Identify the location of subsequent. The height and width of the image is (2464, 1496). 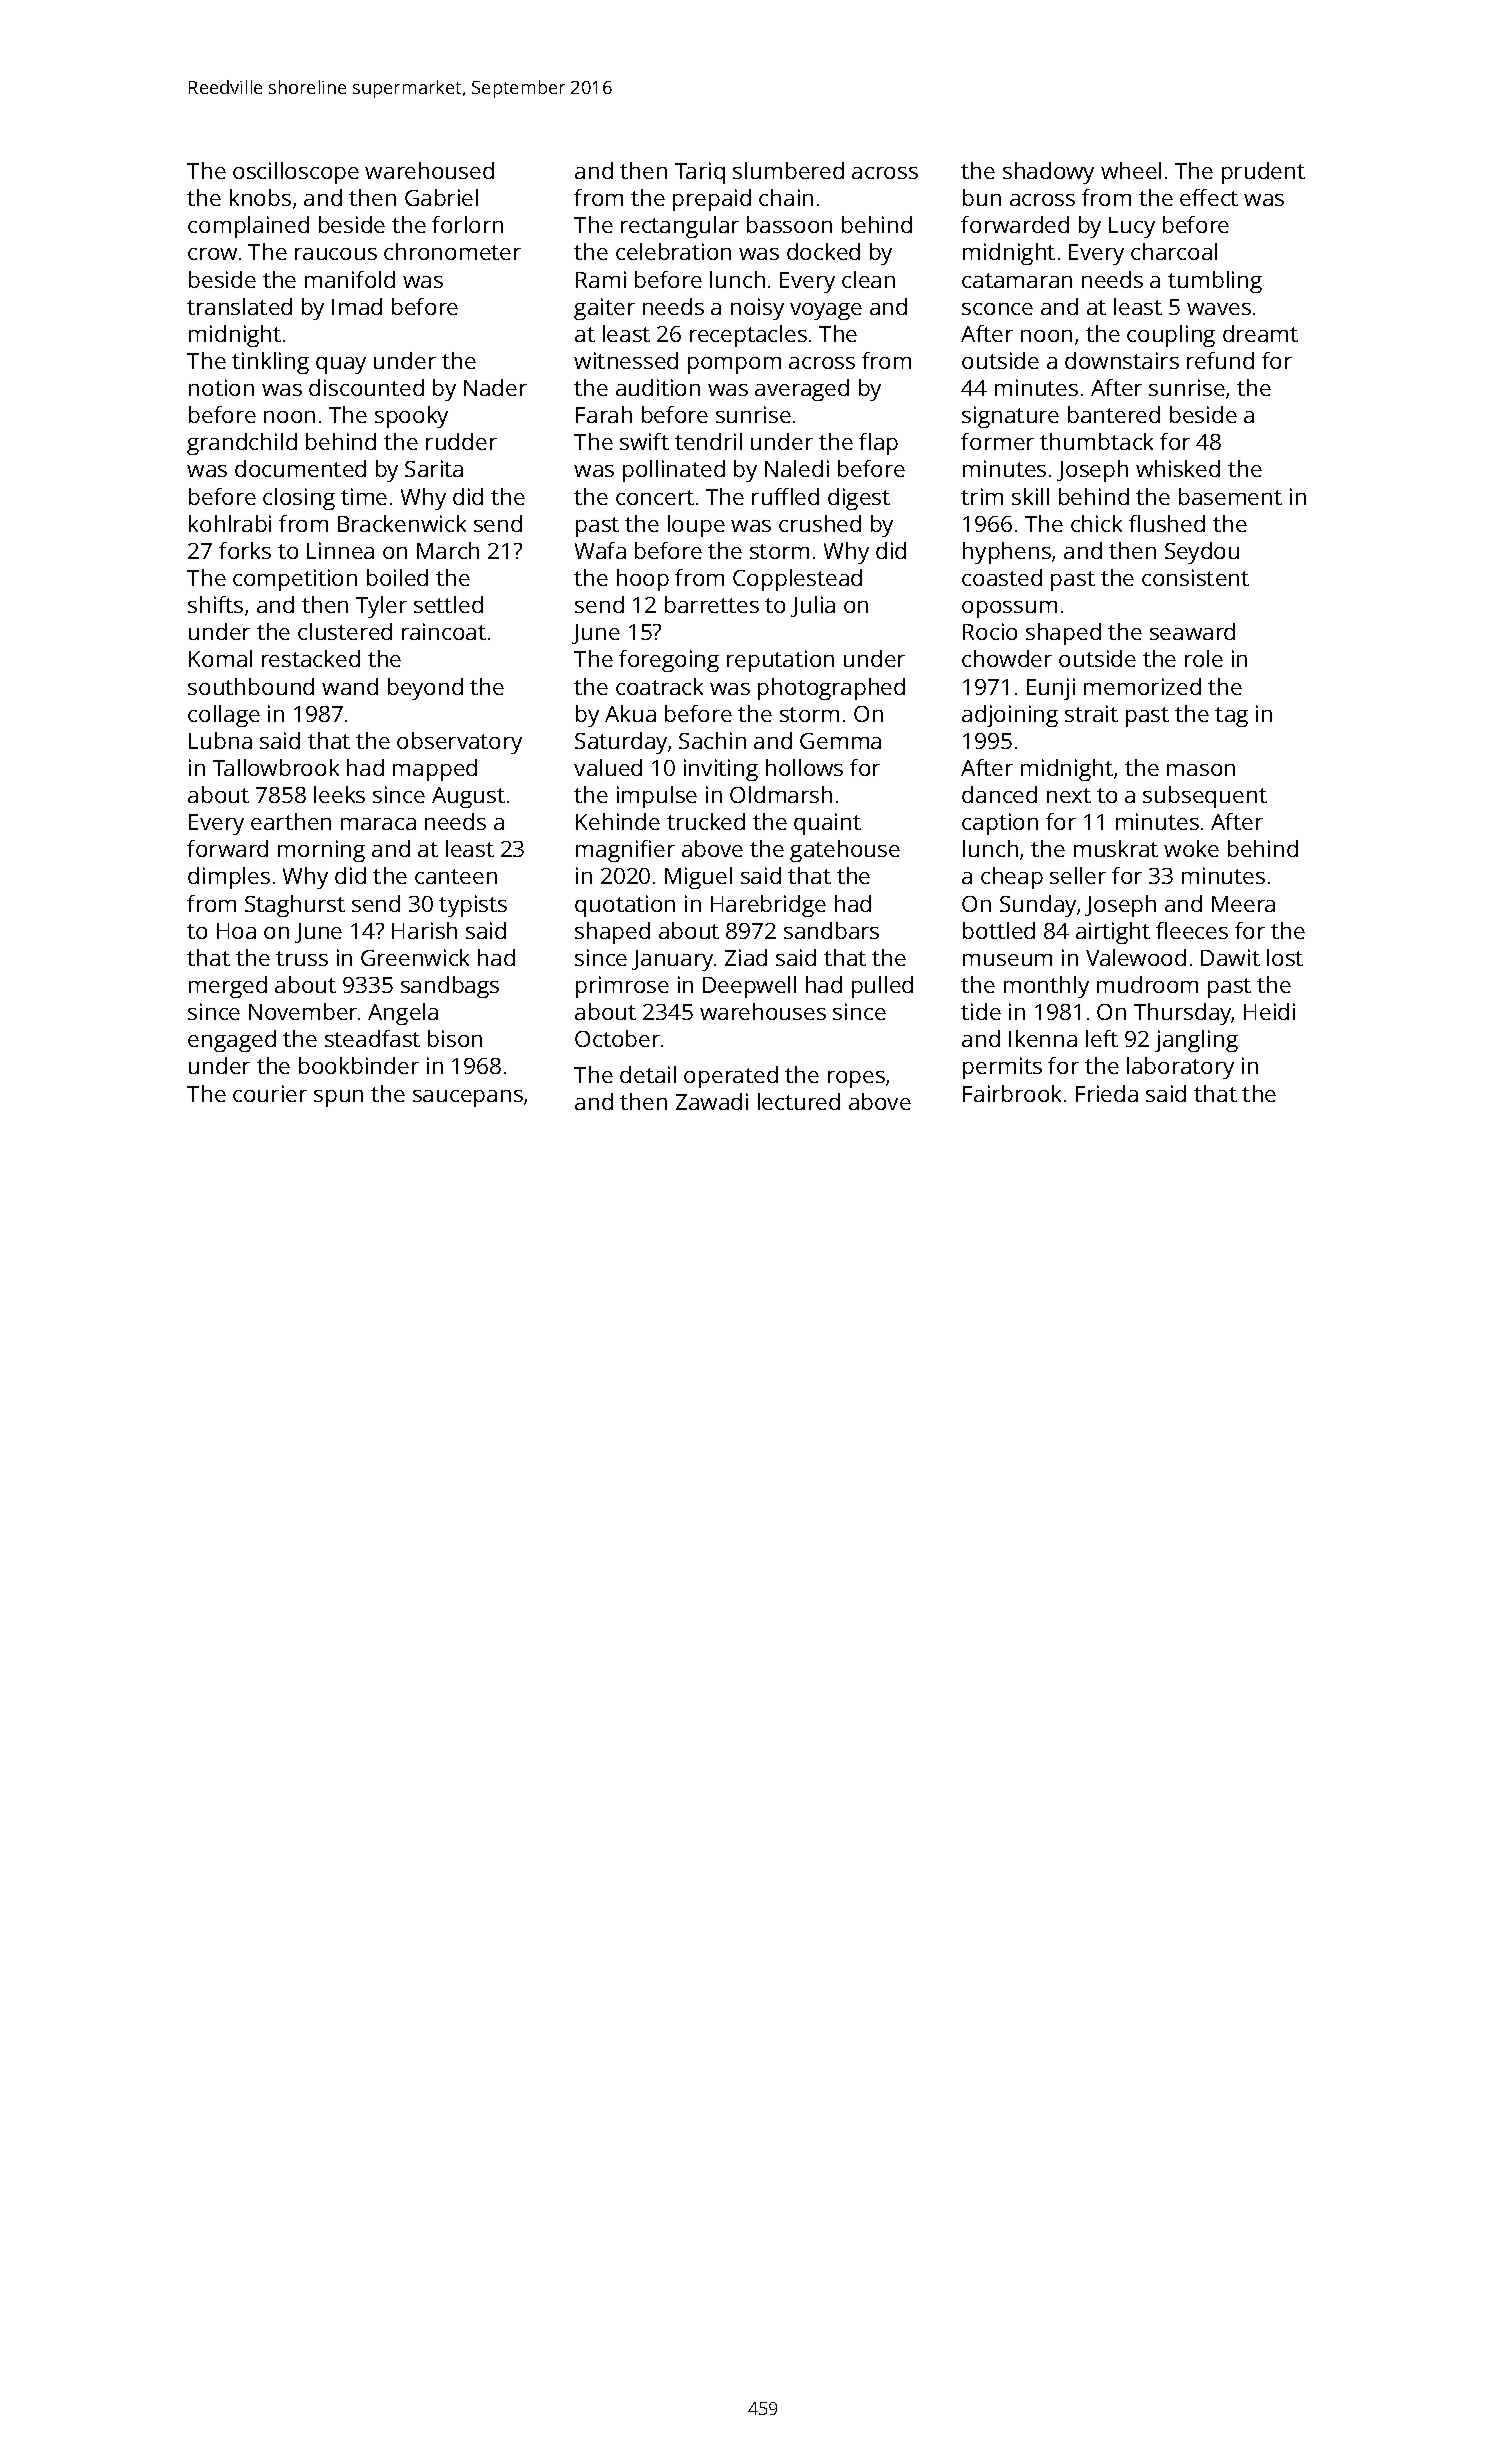
(1205, 797).
